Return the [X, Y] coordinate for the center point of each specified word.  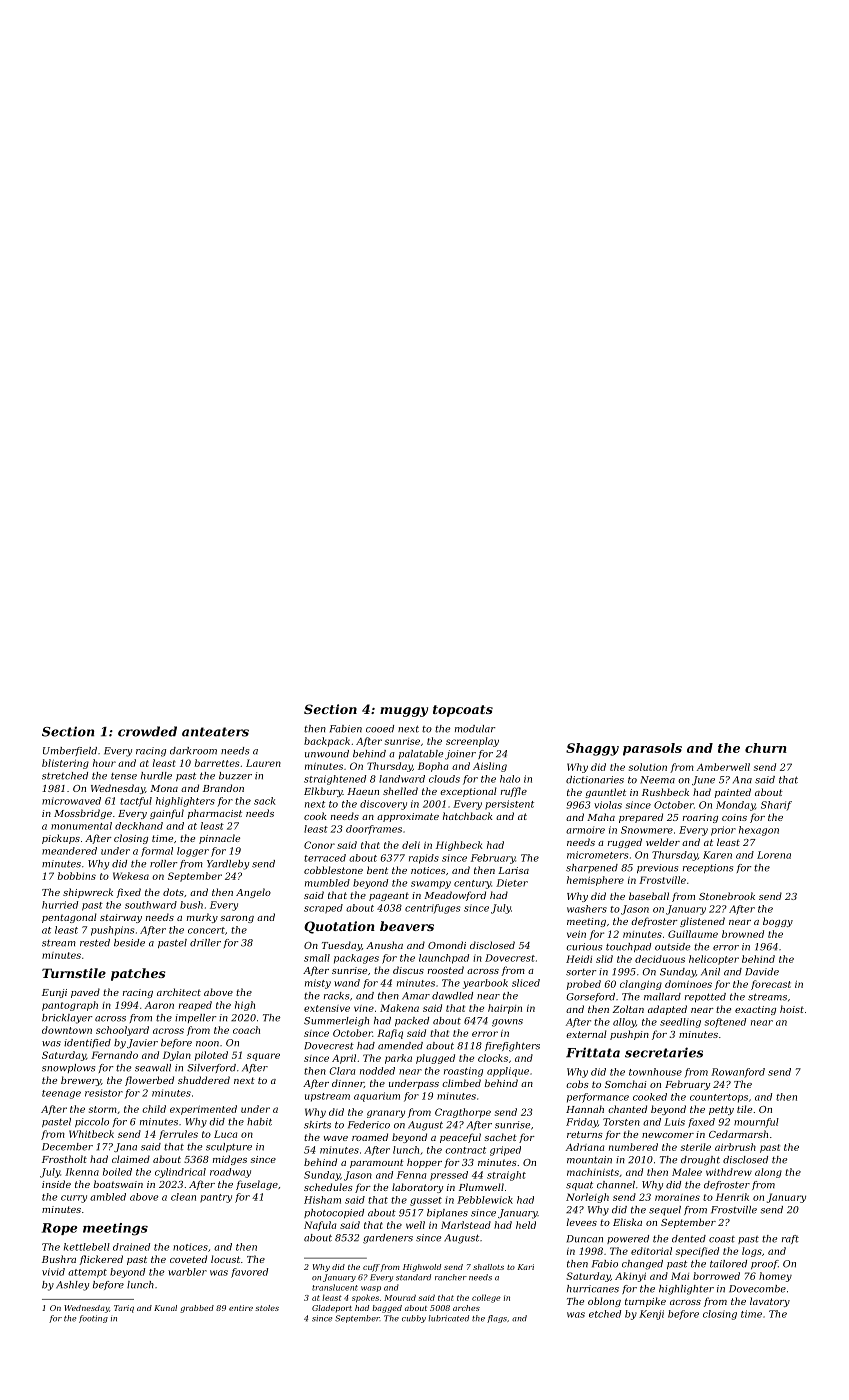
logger [193, 852]
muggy [404, 712]
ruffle [514, 792]
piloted [211, 1056]
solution [648, 767]
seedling [680, 1023]
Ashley [72, 1286]
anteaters [215, 732]
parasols [652, 749]
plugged [435, 1059]
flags [497, 1319]
